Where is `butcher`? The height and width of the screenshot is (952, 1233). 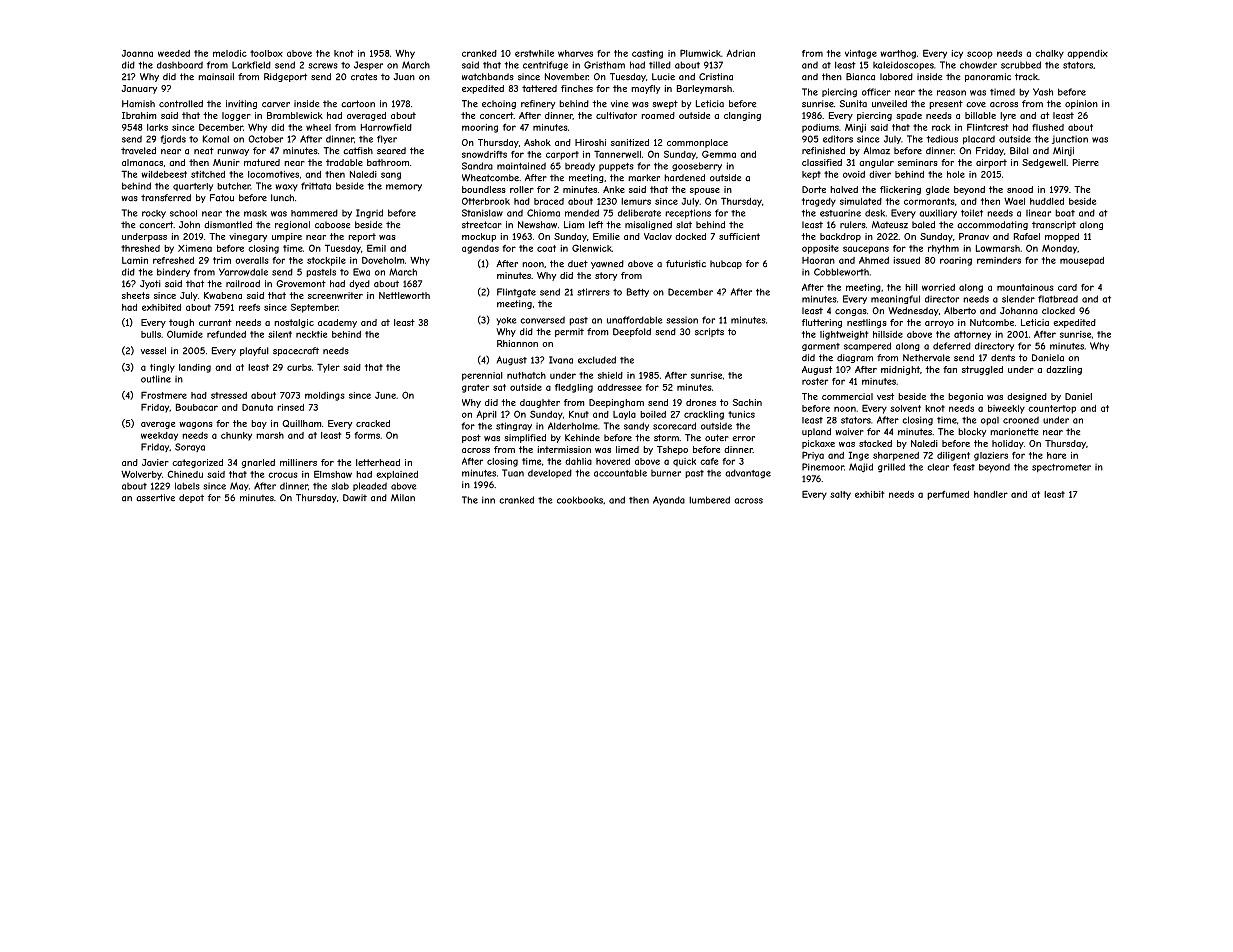 butcher is located at coordinates (234, 186).
